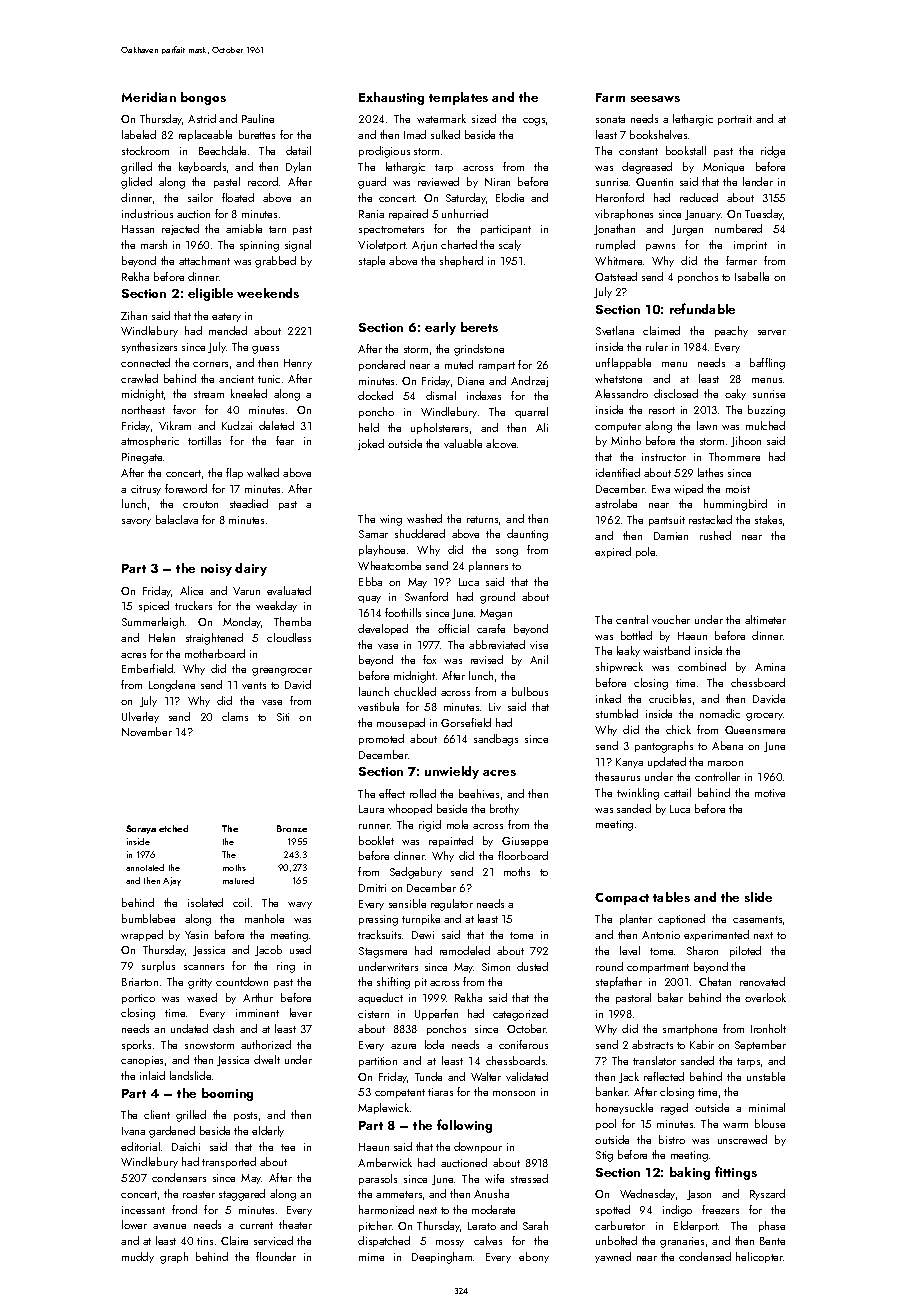 The width and height of the document is (908, 1316). I want to click on signal, so click(298, 246).
